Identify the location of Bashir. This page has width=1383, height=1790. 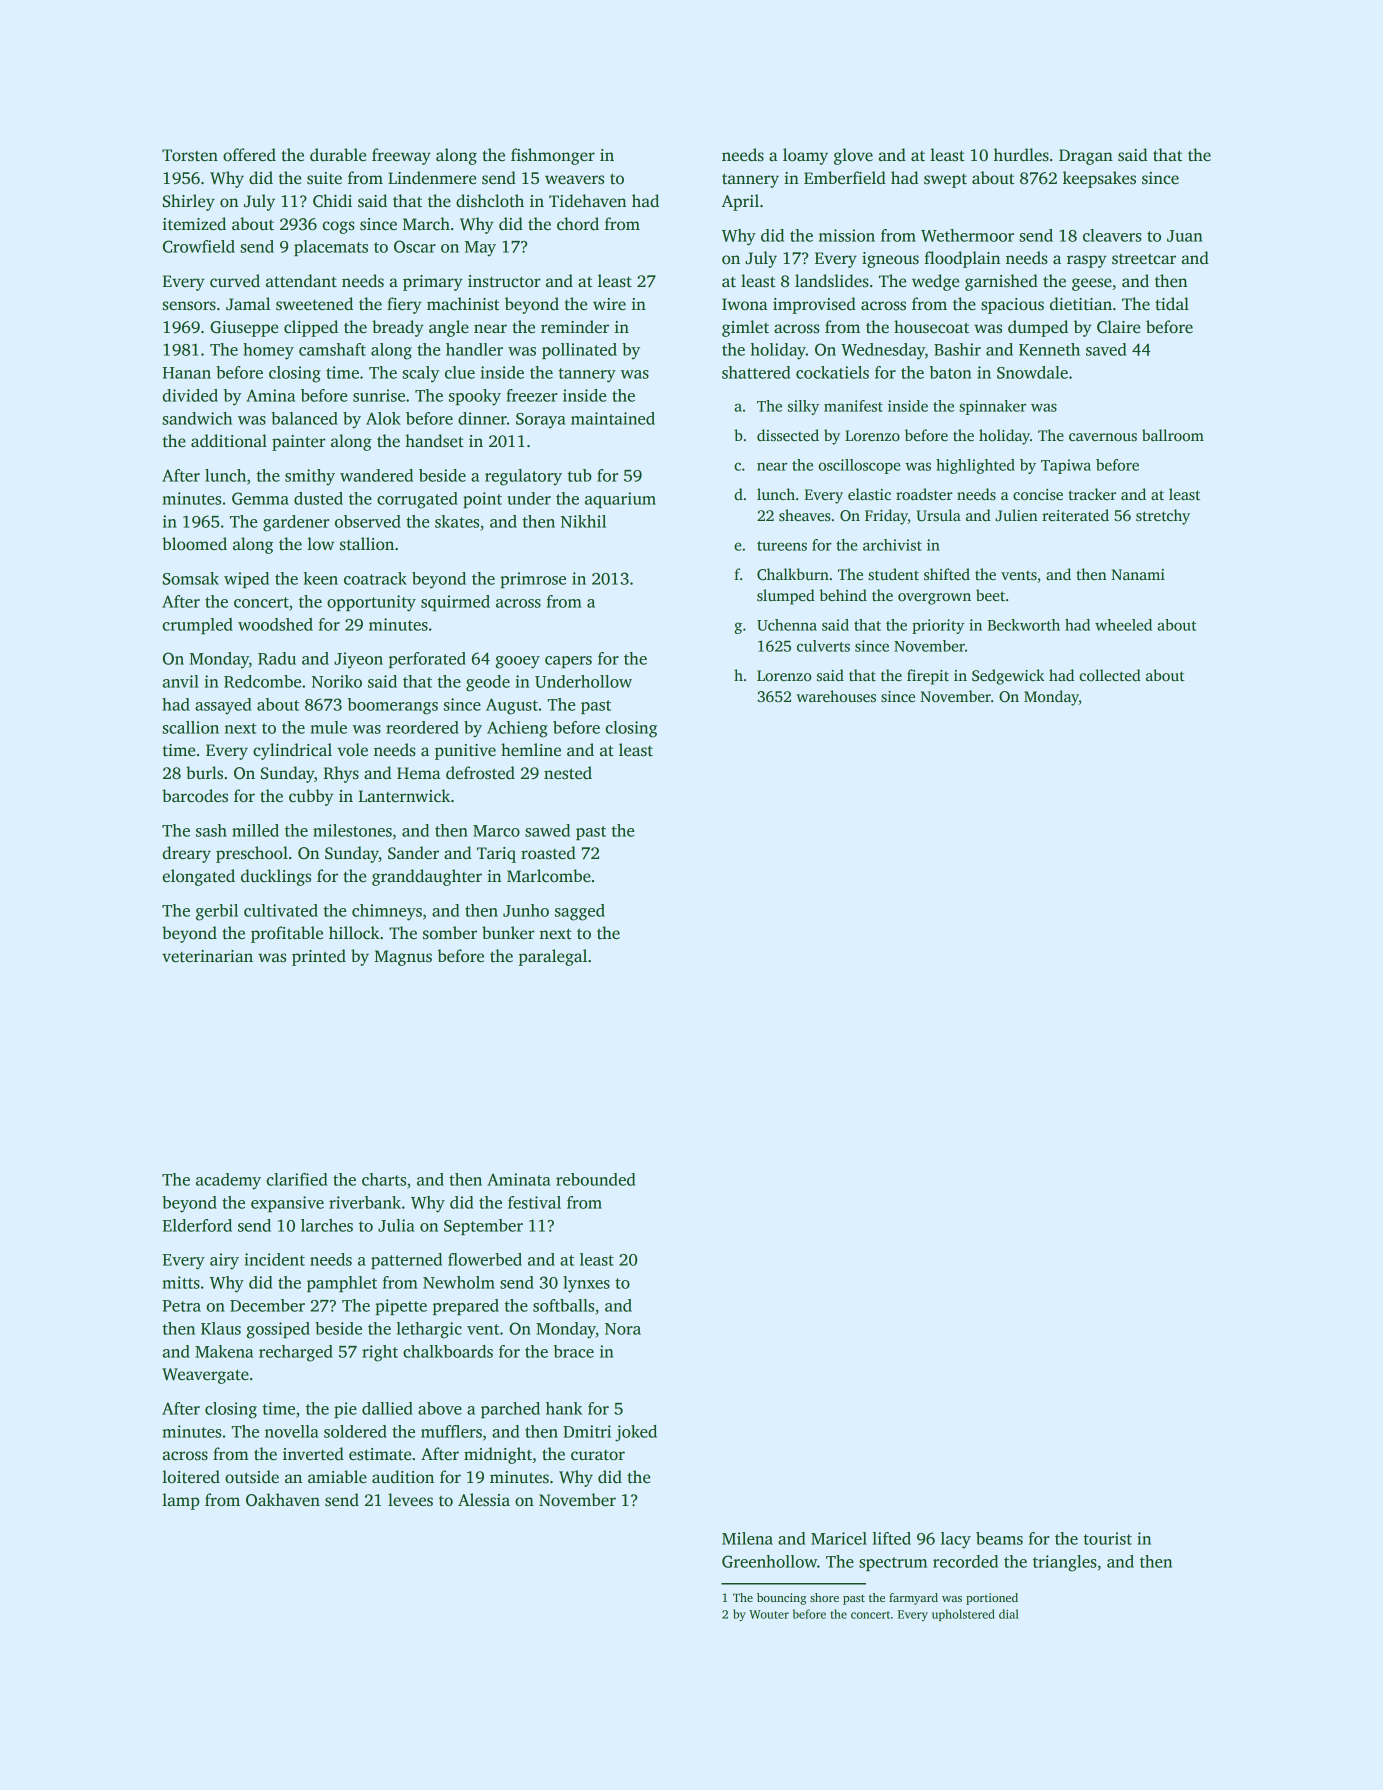
(957, 349).
